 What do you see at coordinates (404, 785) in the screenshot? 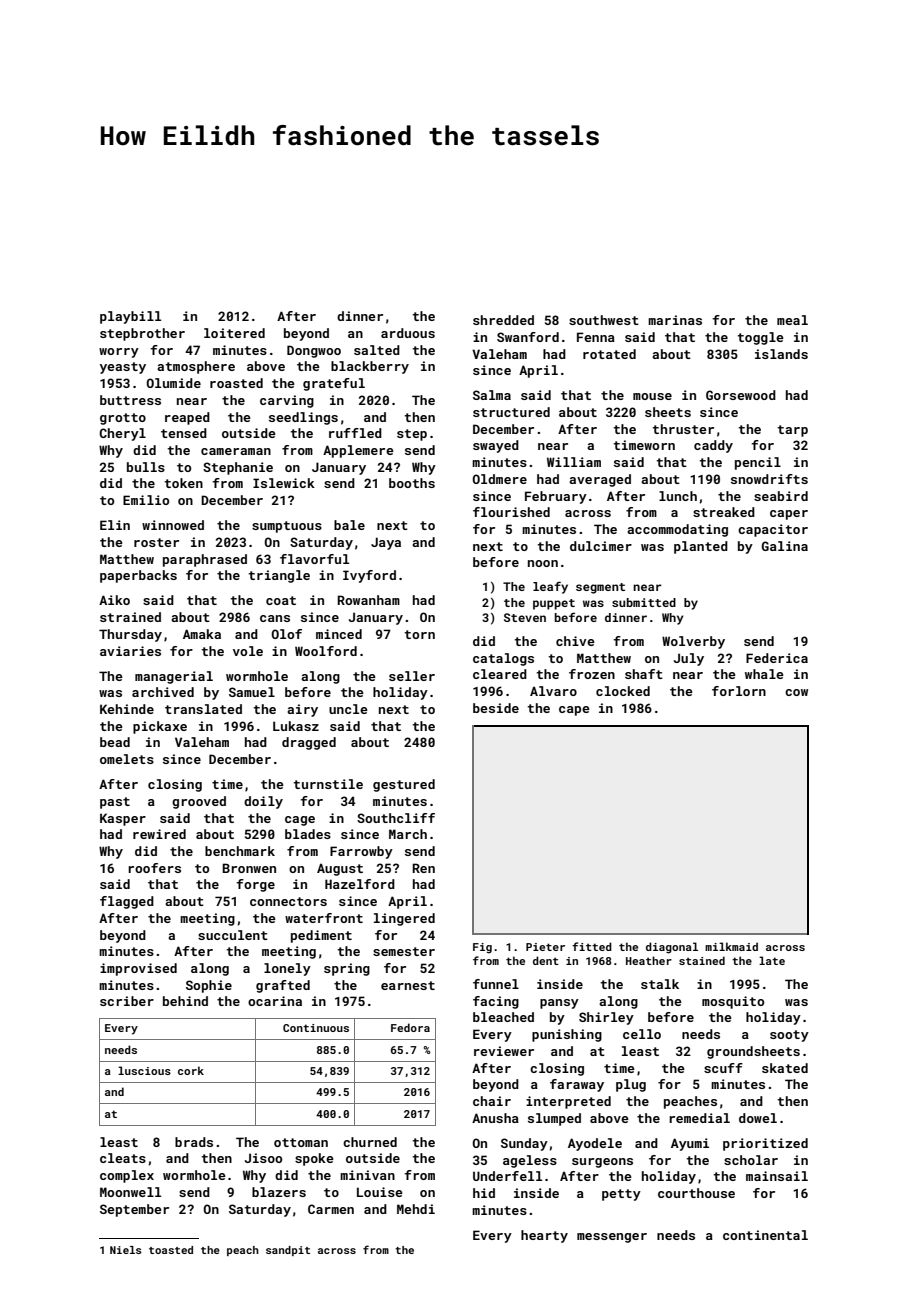
I see `gestured` at bounding box center [404, 785].
